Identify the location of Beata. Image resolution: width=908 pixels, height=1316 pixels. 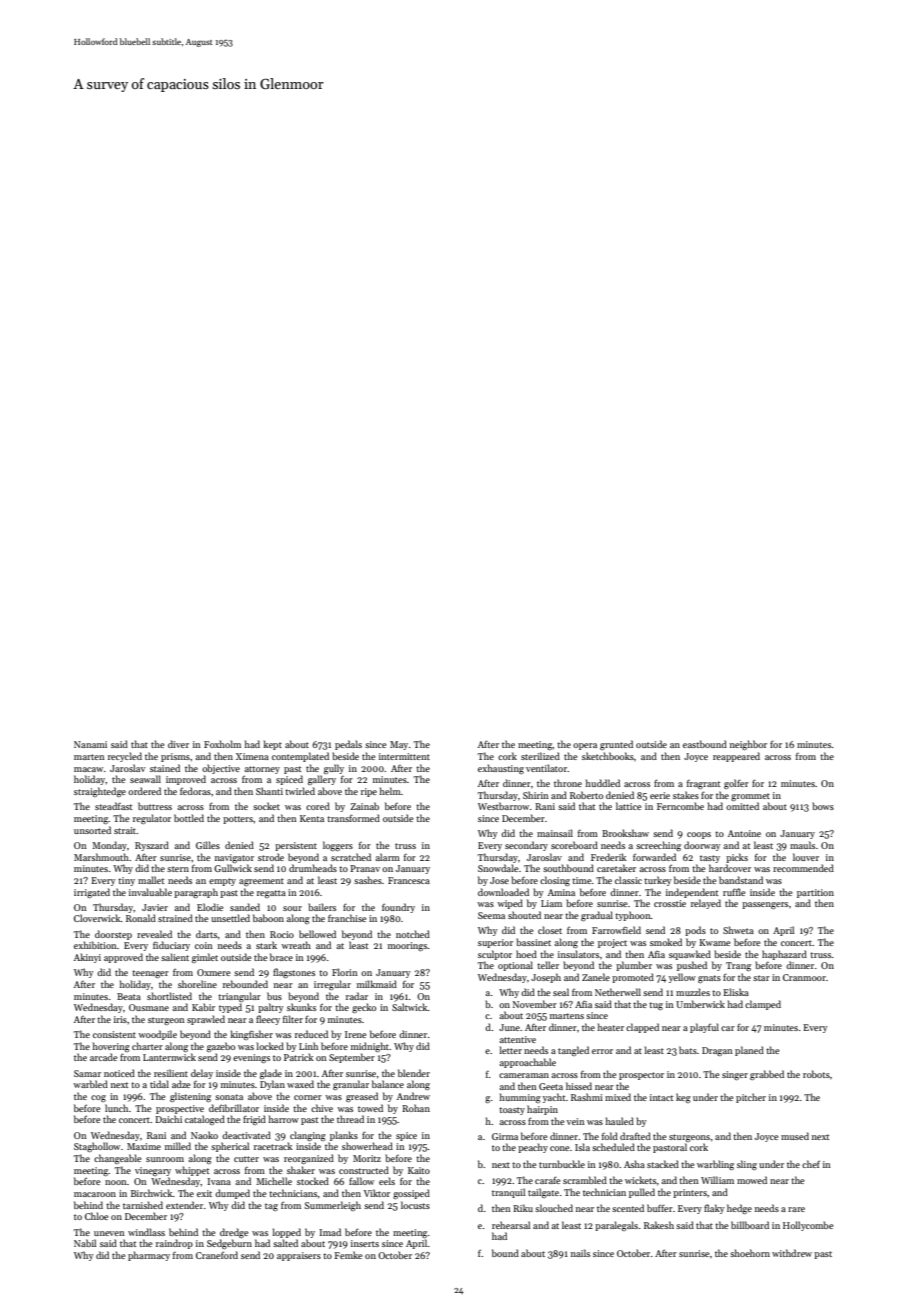
(129, 996).
